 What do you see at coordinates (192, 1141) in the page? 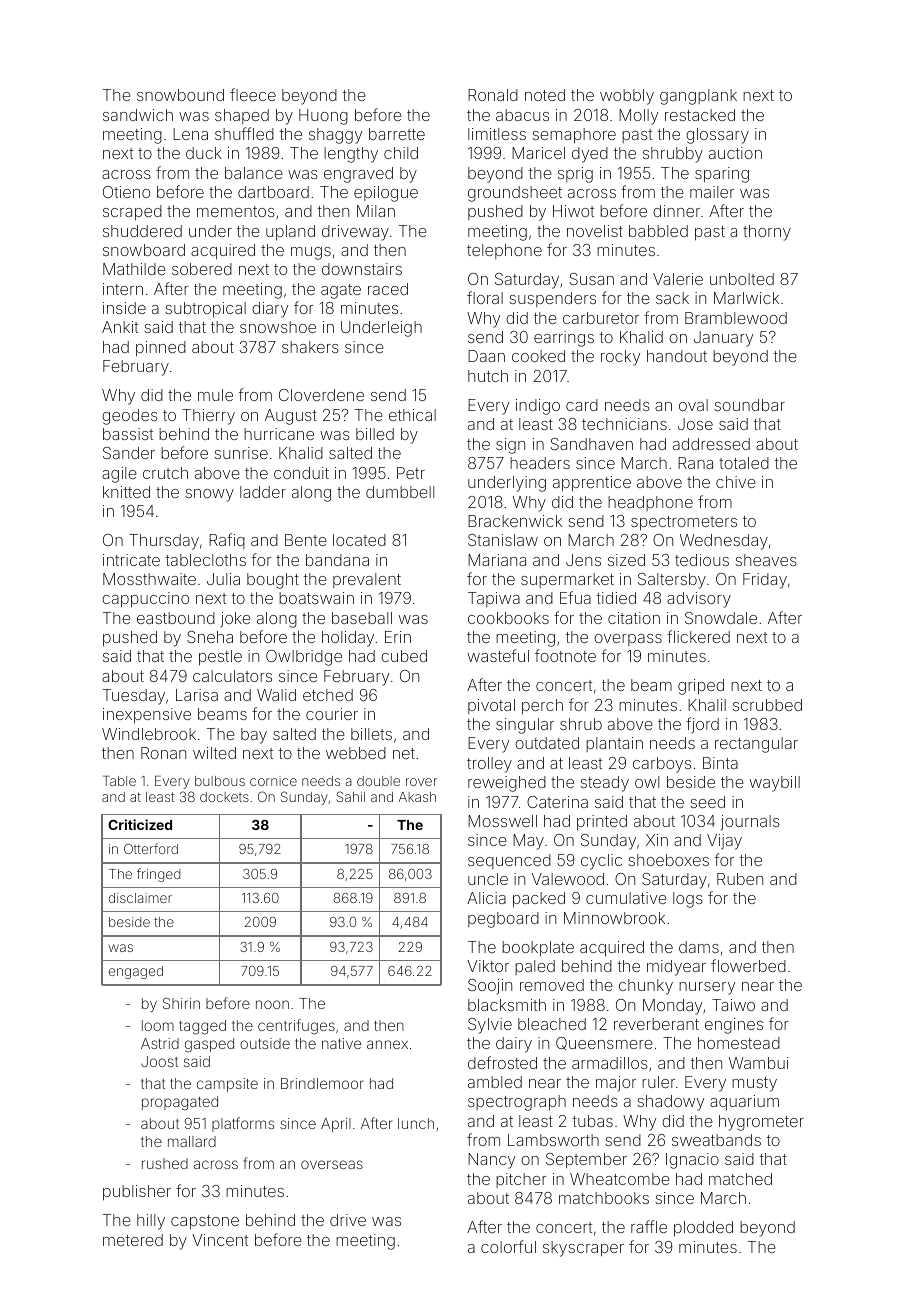
I see `mallard` at bounding box center [192, 1141].
